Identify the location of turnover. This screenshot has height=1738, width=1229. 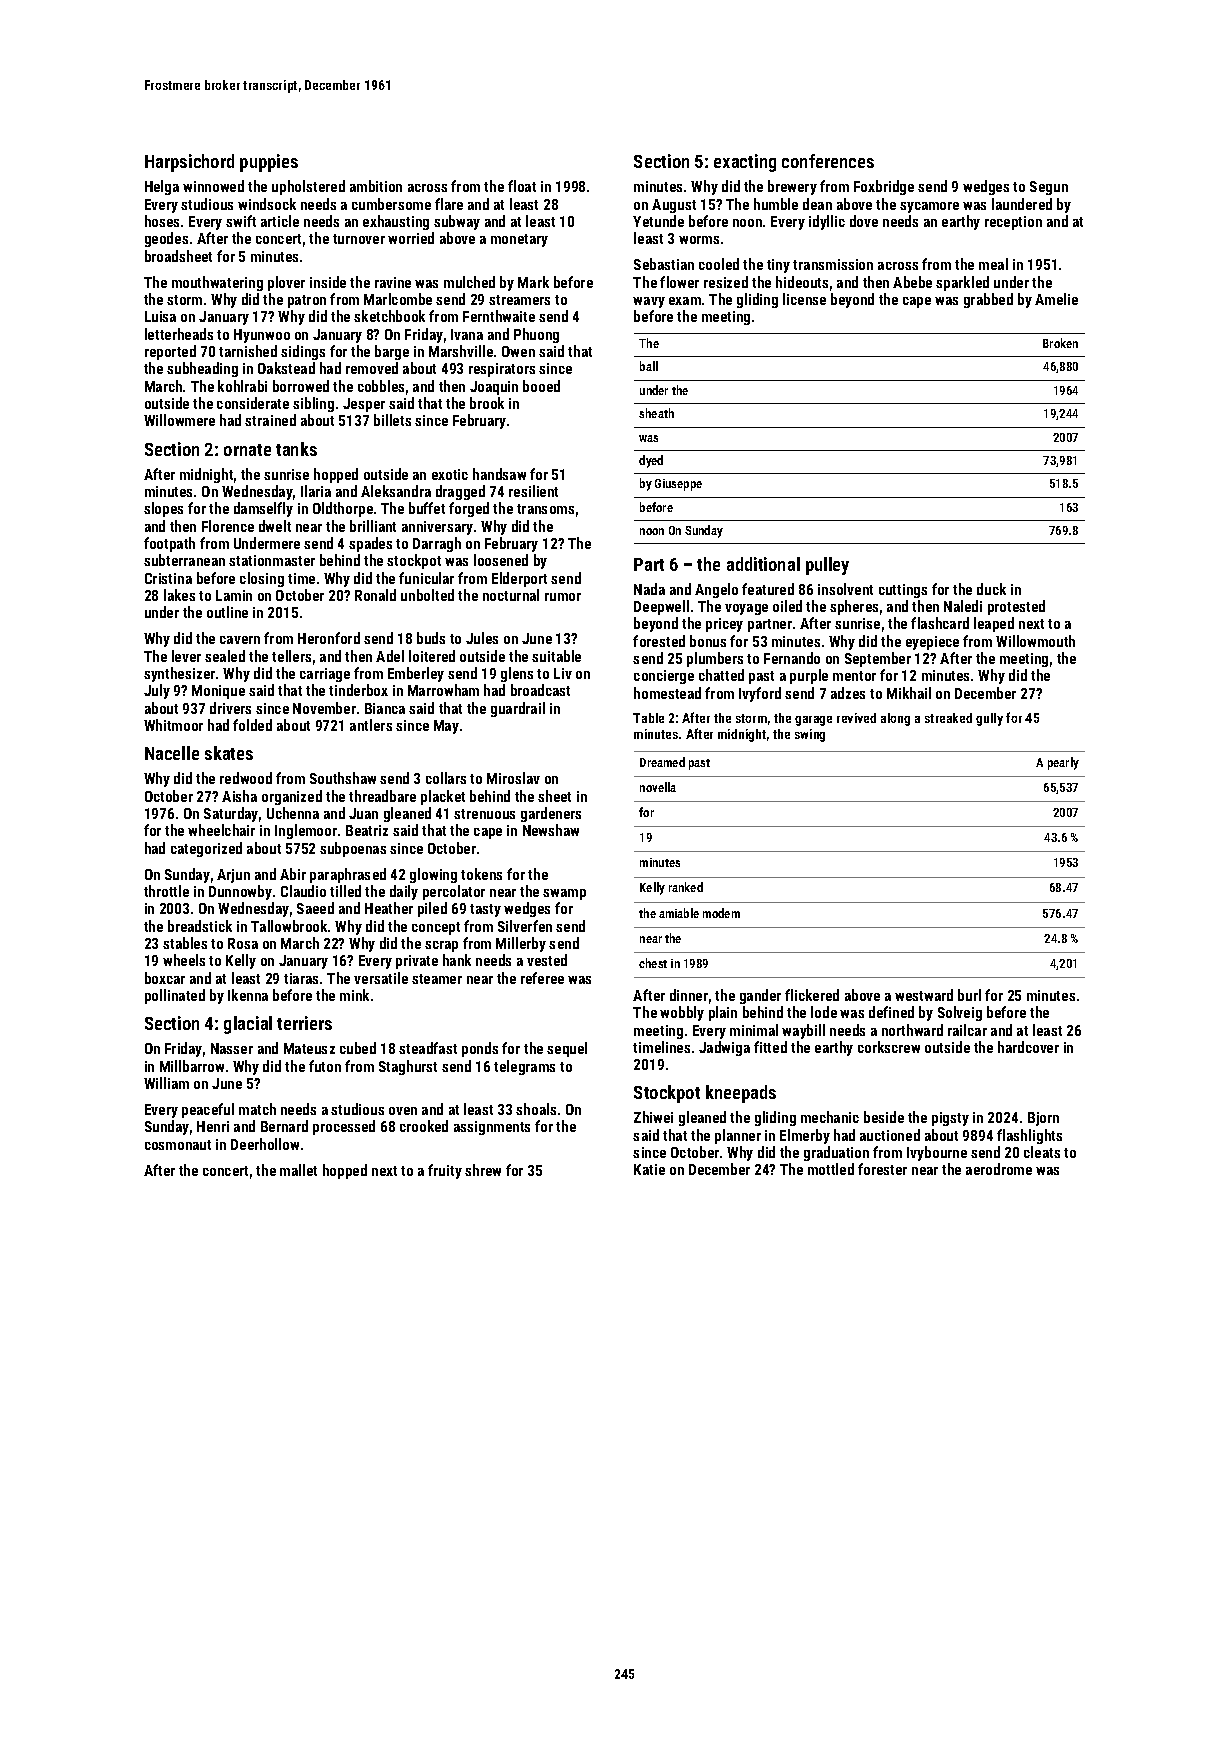
(359, 239).
